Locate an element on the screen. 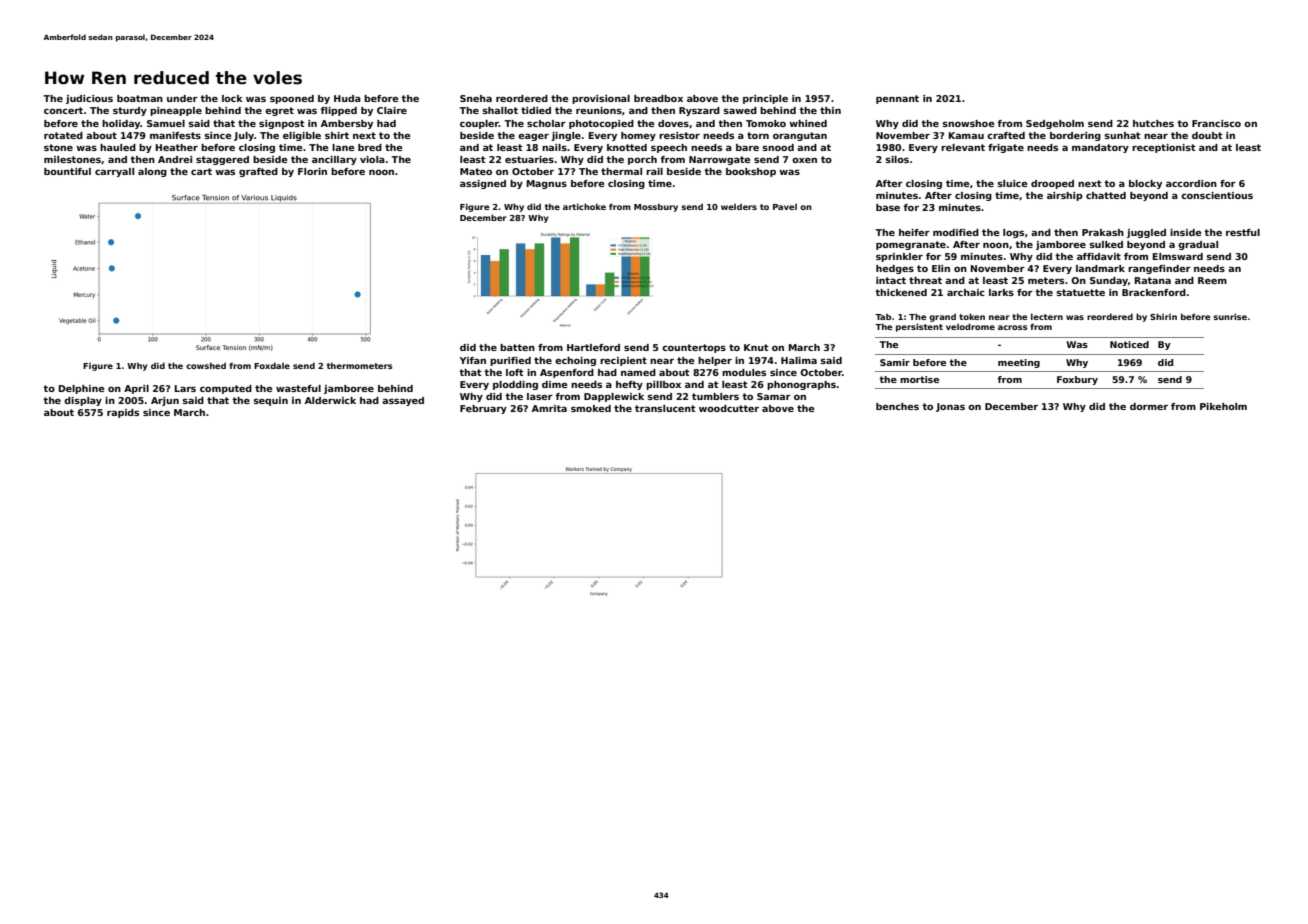 The image size is (1308, 924). lane is located at coordinates (343, 147).
